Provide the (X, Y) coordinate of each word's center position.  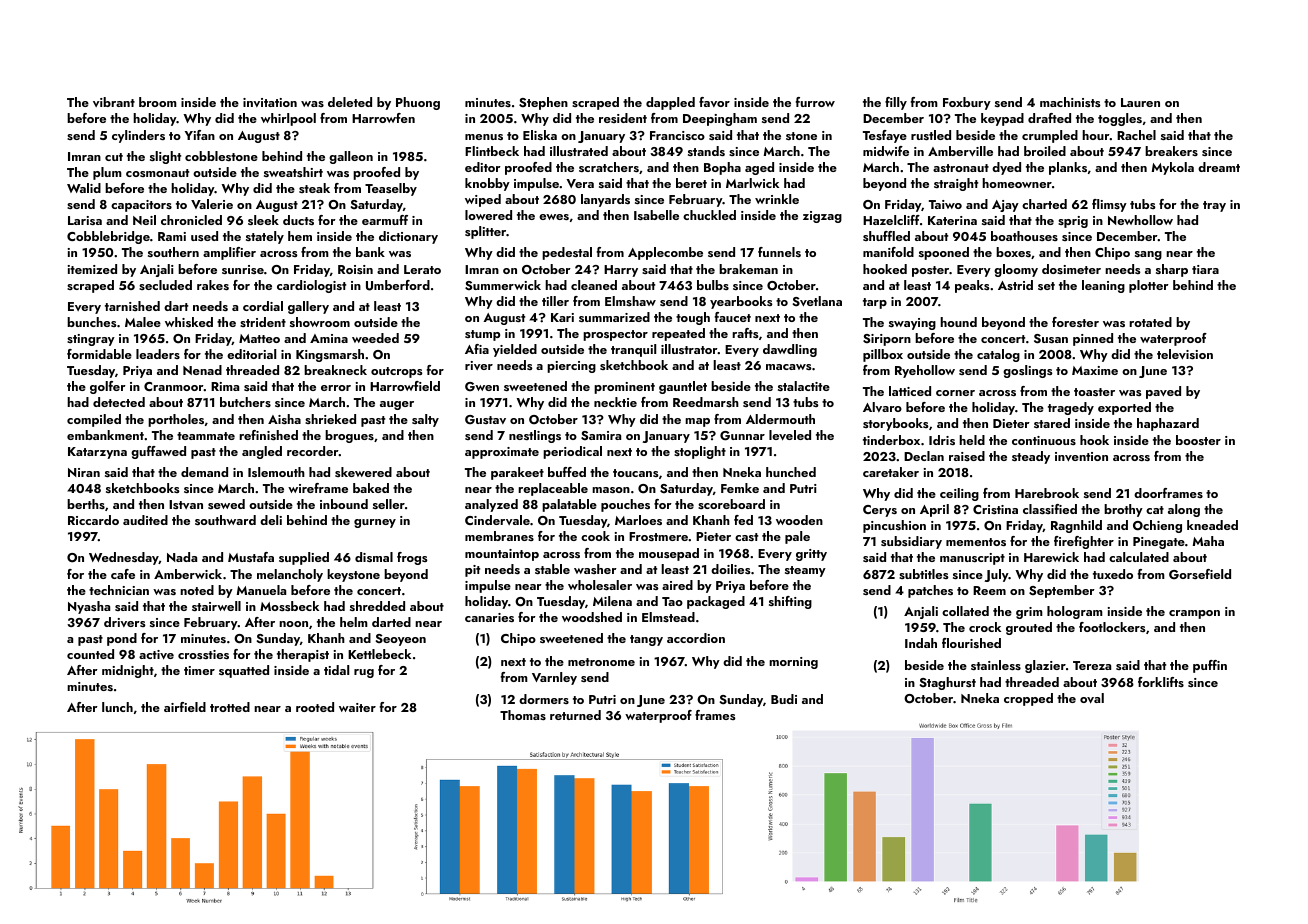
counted (90, 654)
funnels (779, 252)
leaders (158, 354)
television (1185, 354)
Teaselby (391, 189)
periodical (572, 452)
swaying (912, 324)
